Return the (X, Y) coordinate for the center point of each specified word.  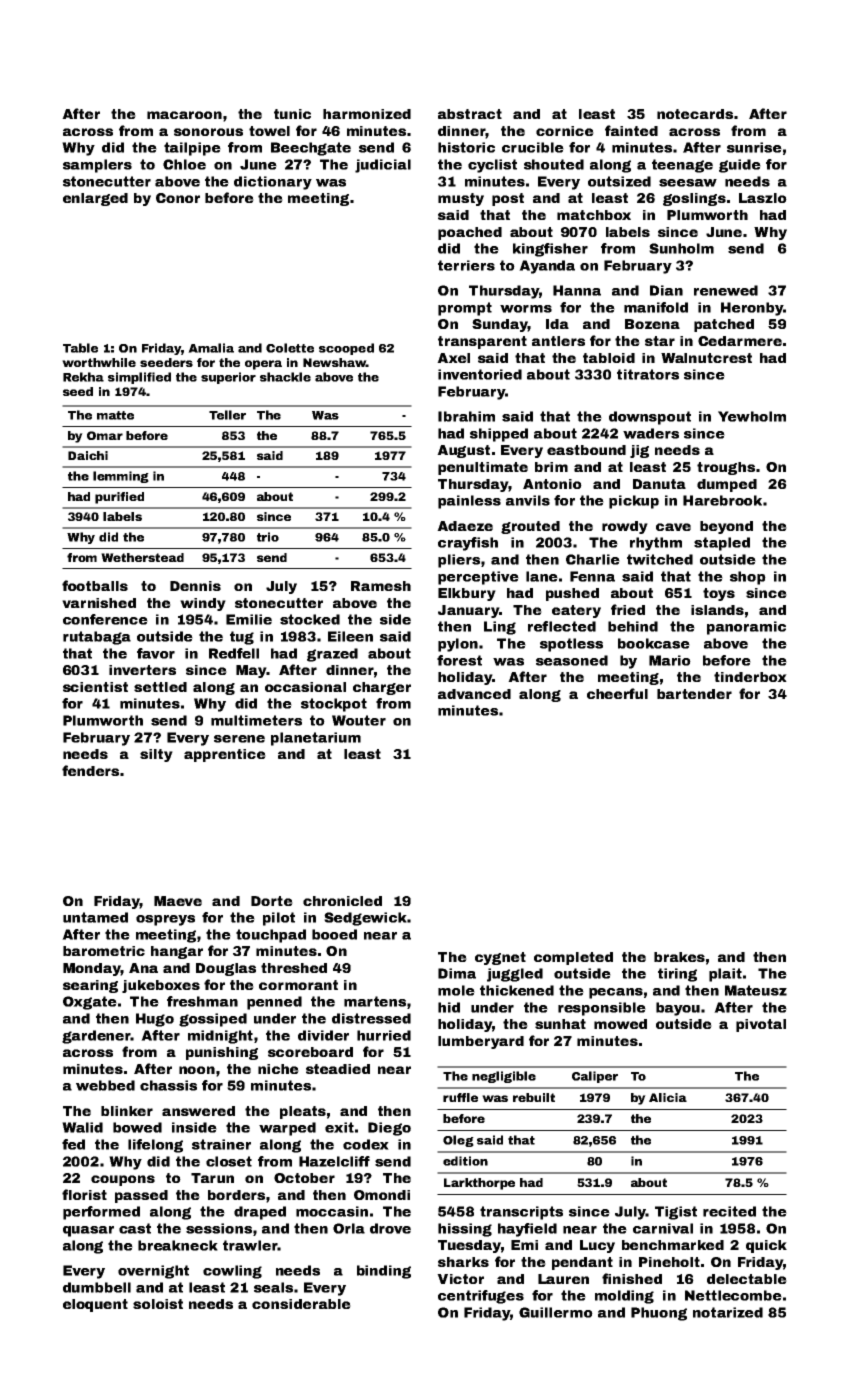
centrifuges (481, 1297)
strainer (221, 1144)
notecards (695, 114)
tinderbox (750, 677)
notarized (728, 1312)
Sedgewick (365, 919)
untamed (95, 917)
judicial (383, 166)
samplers (97, 166)
